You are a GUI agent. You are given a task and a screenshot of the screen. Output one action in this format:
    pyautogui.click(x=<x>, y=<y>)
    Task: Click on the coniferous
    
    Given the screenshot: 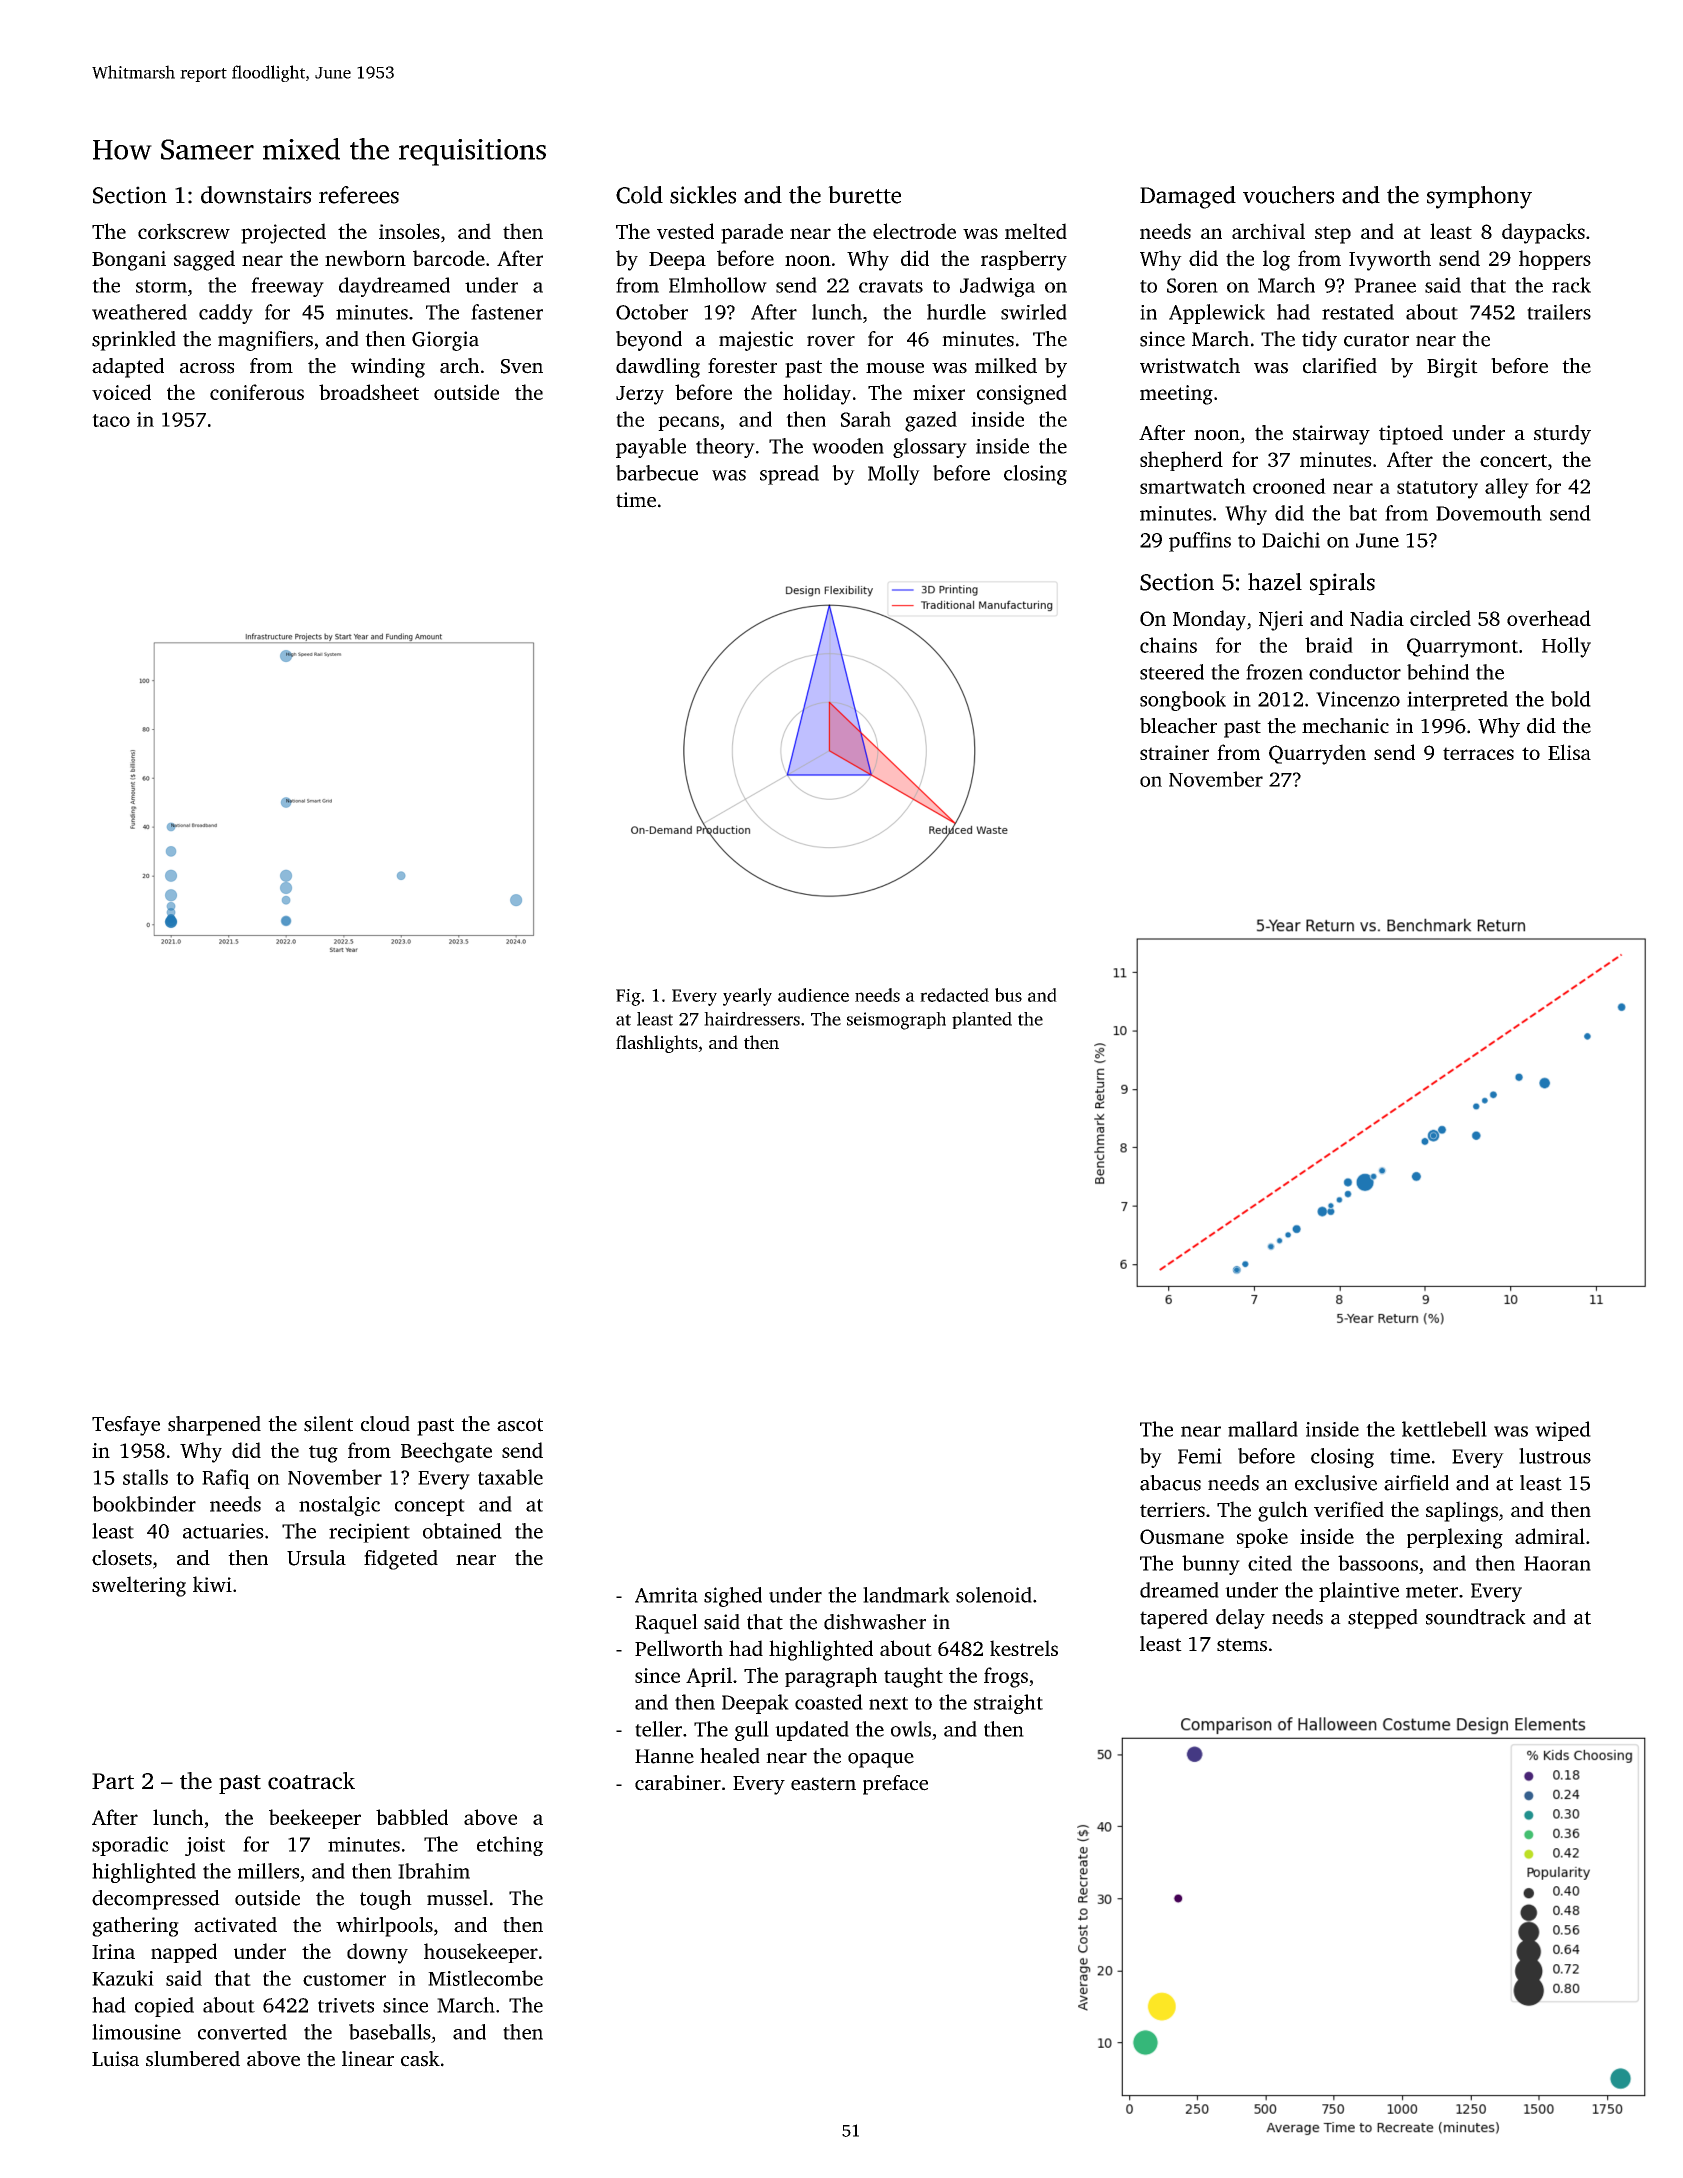 What is the action you would take?
    pyautogui.click(x=257, y=392)
